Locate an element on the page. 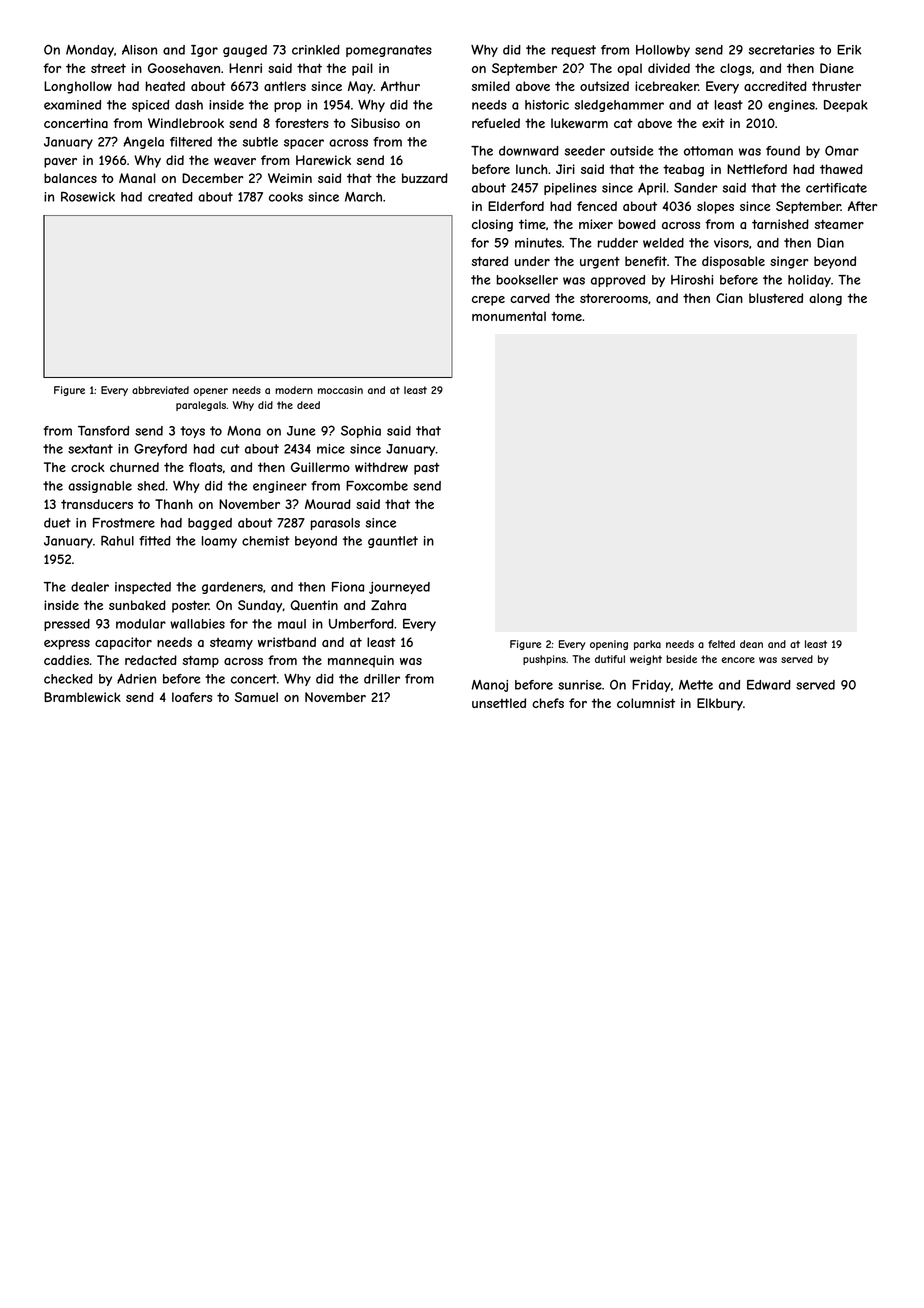  monumental is located at coordinates (509, 316).
